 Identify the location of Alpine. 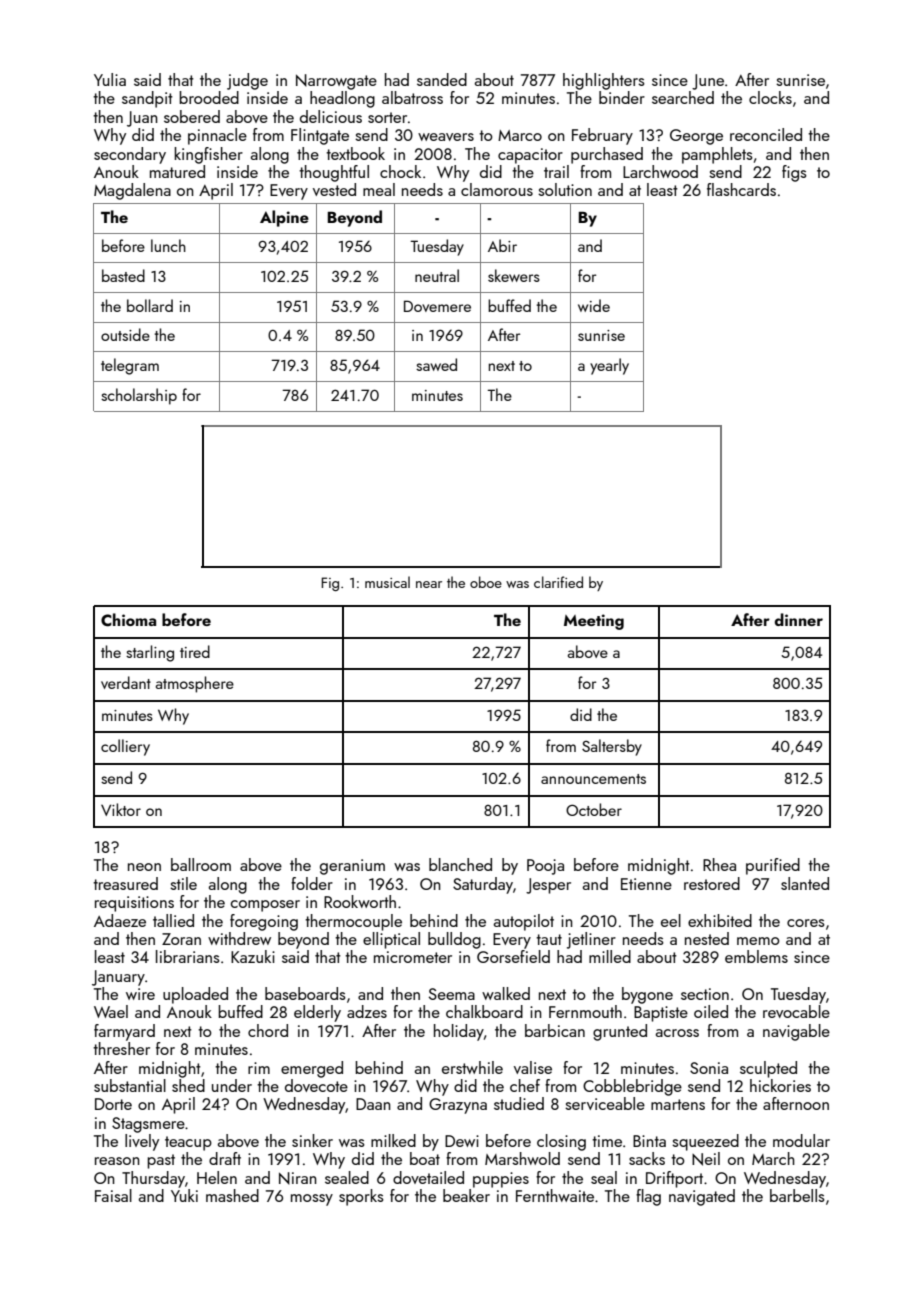
(284, 218).
